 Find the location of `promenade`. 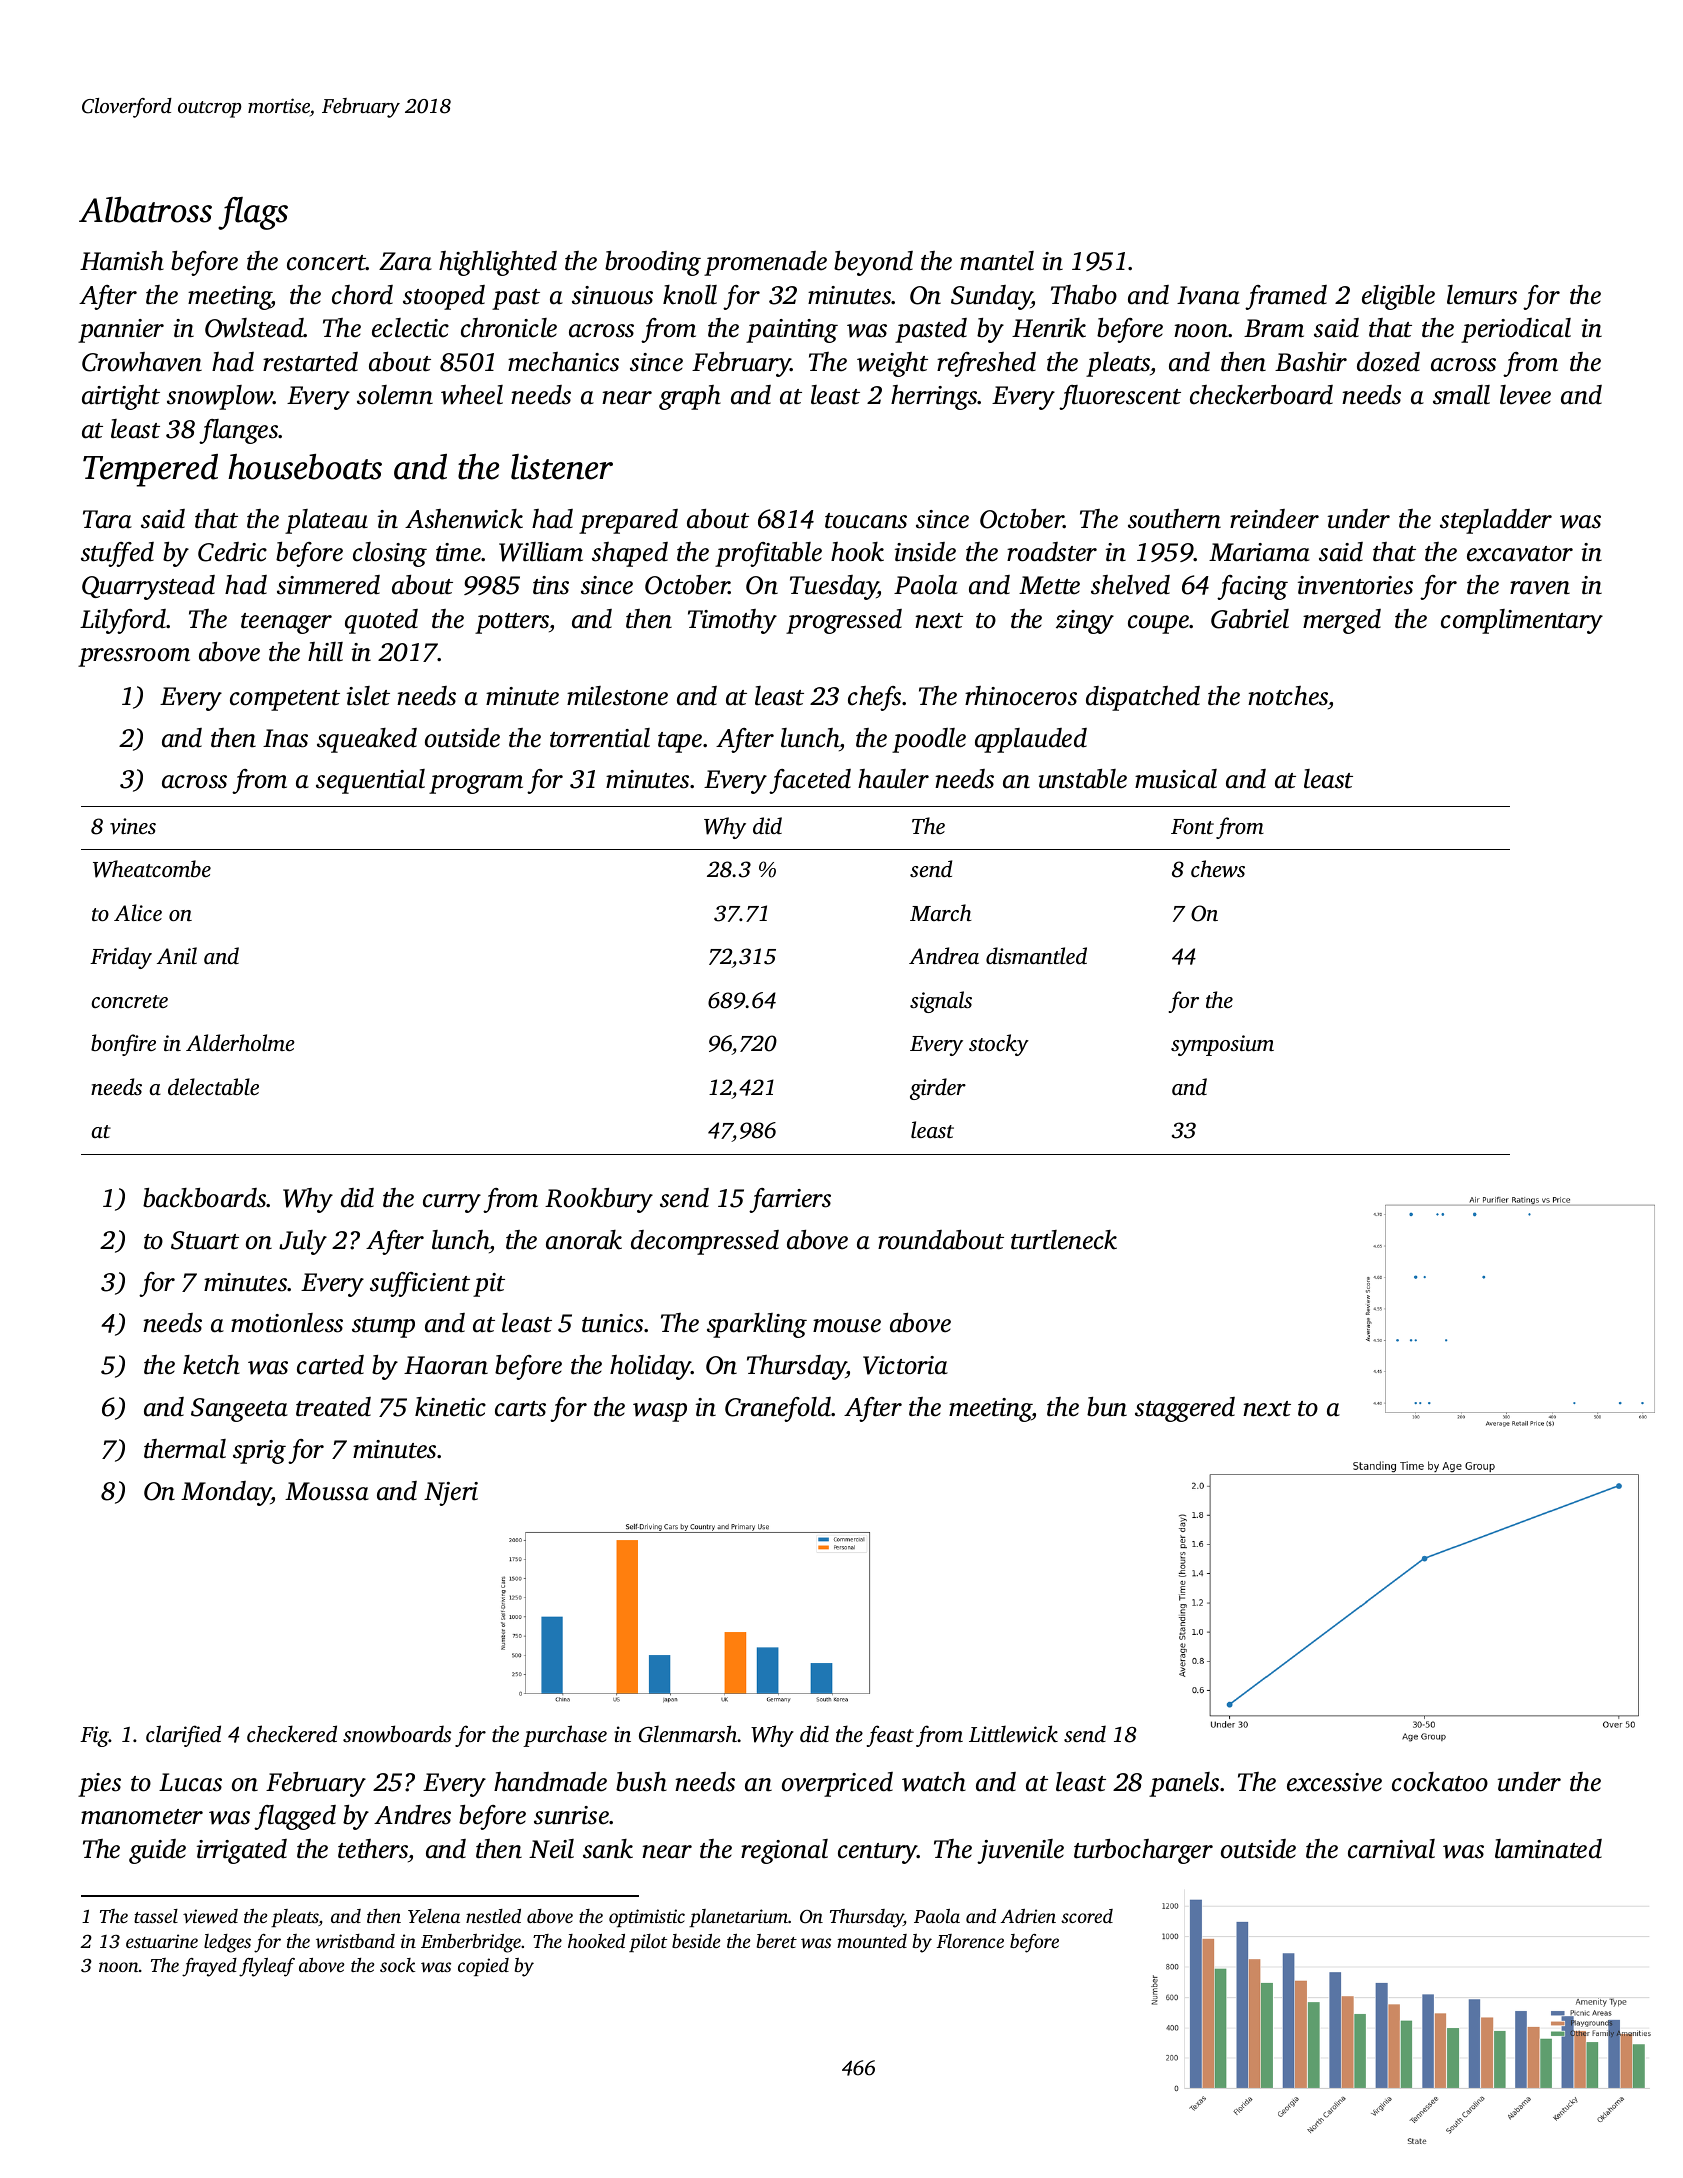

promenade is located at coordinates (765, 263).
